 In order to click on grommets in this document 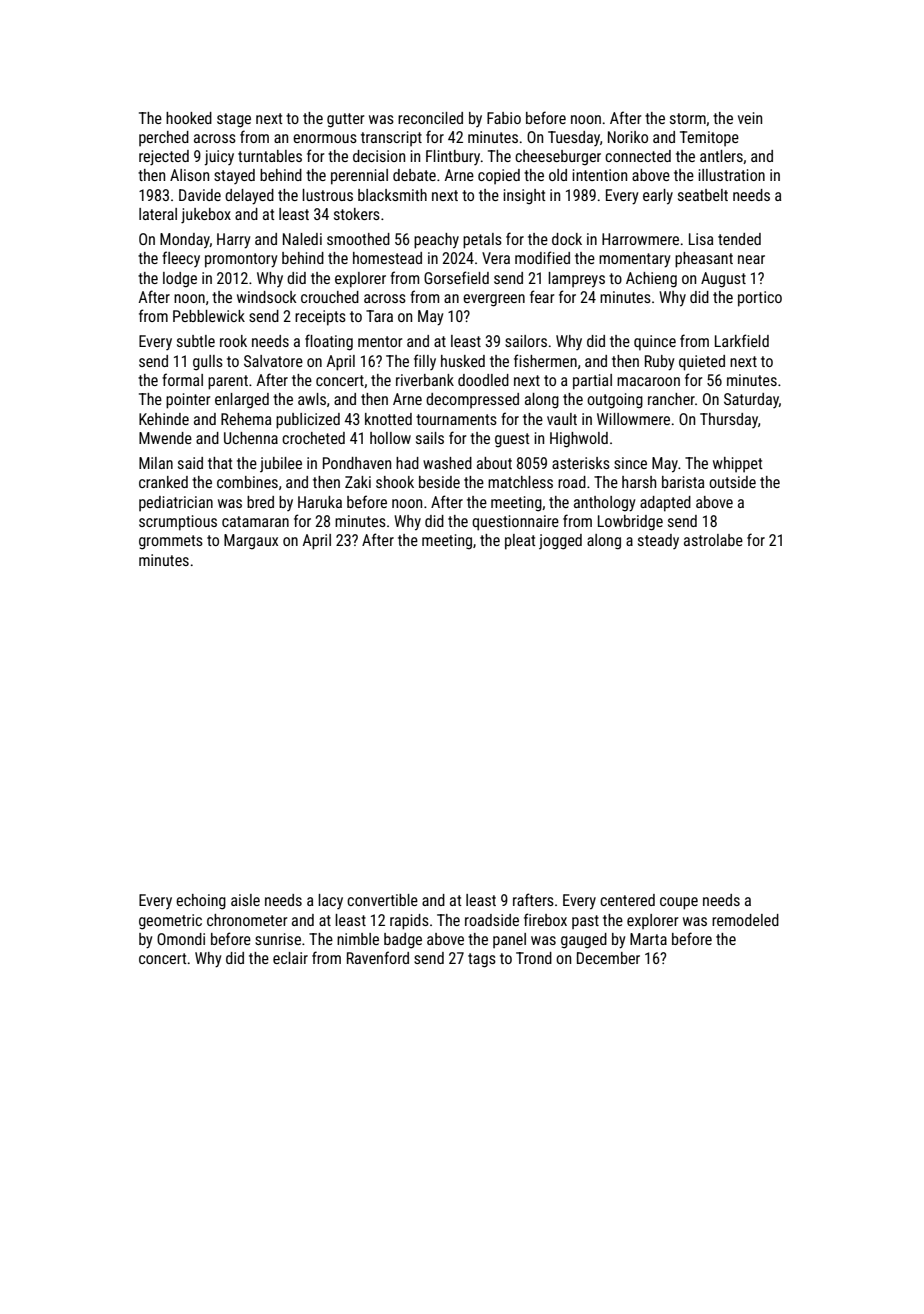, I will do `click(171, 542)`.
